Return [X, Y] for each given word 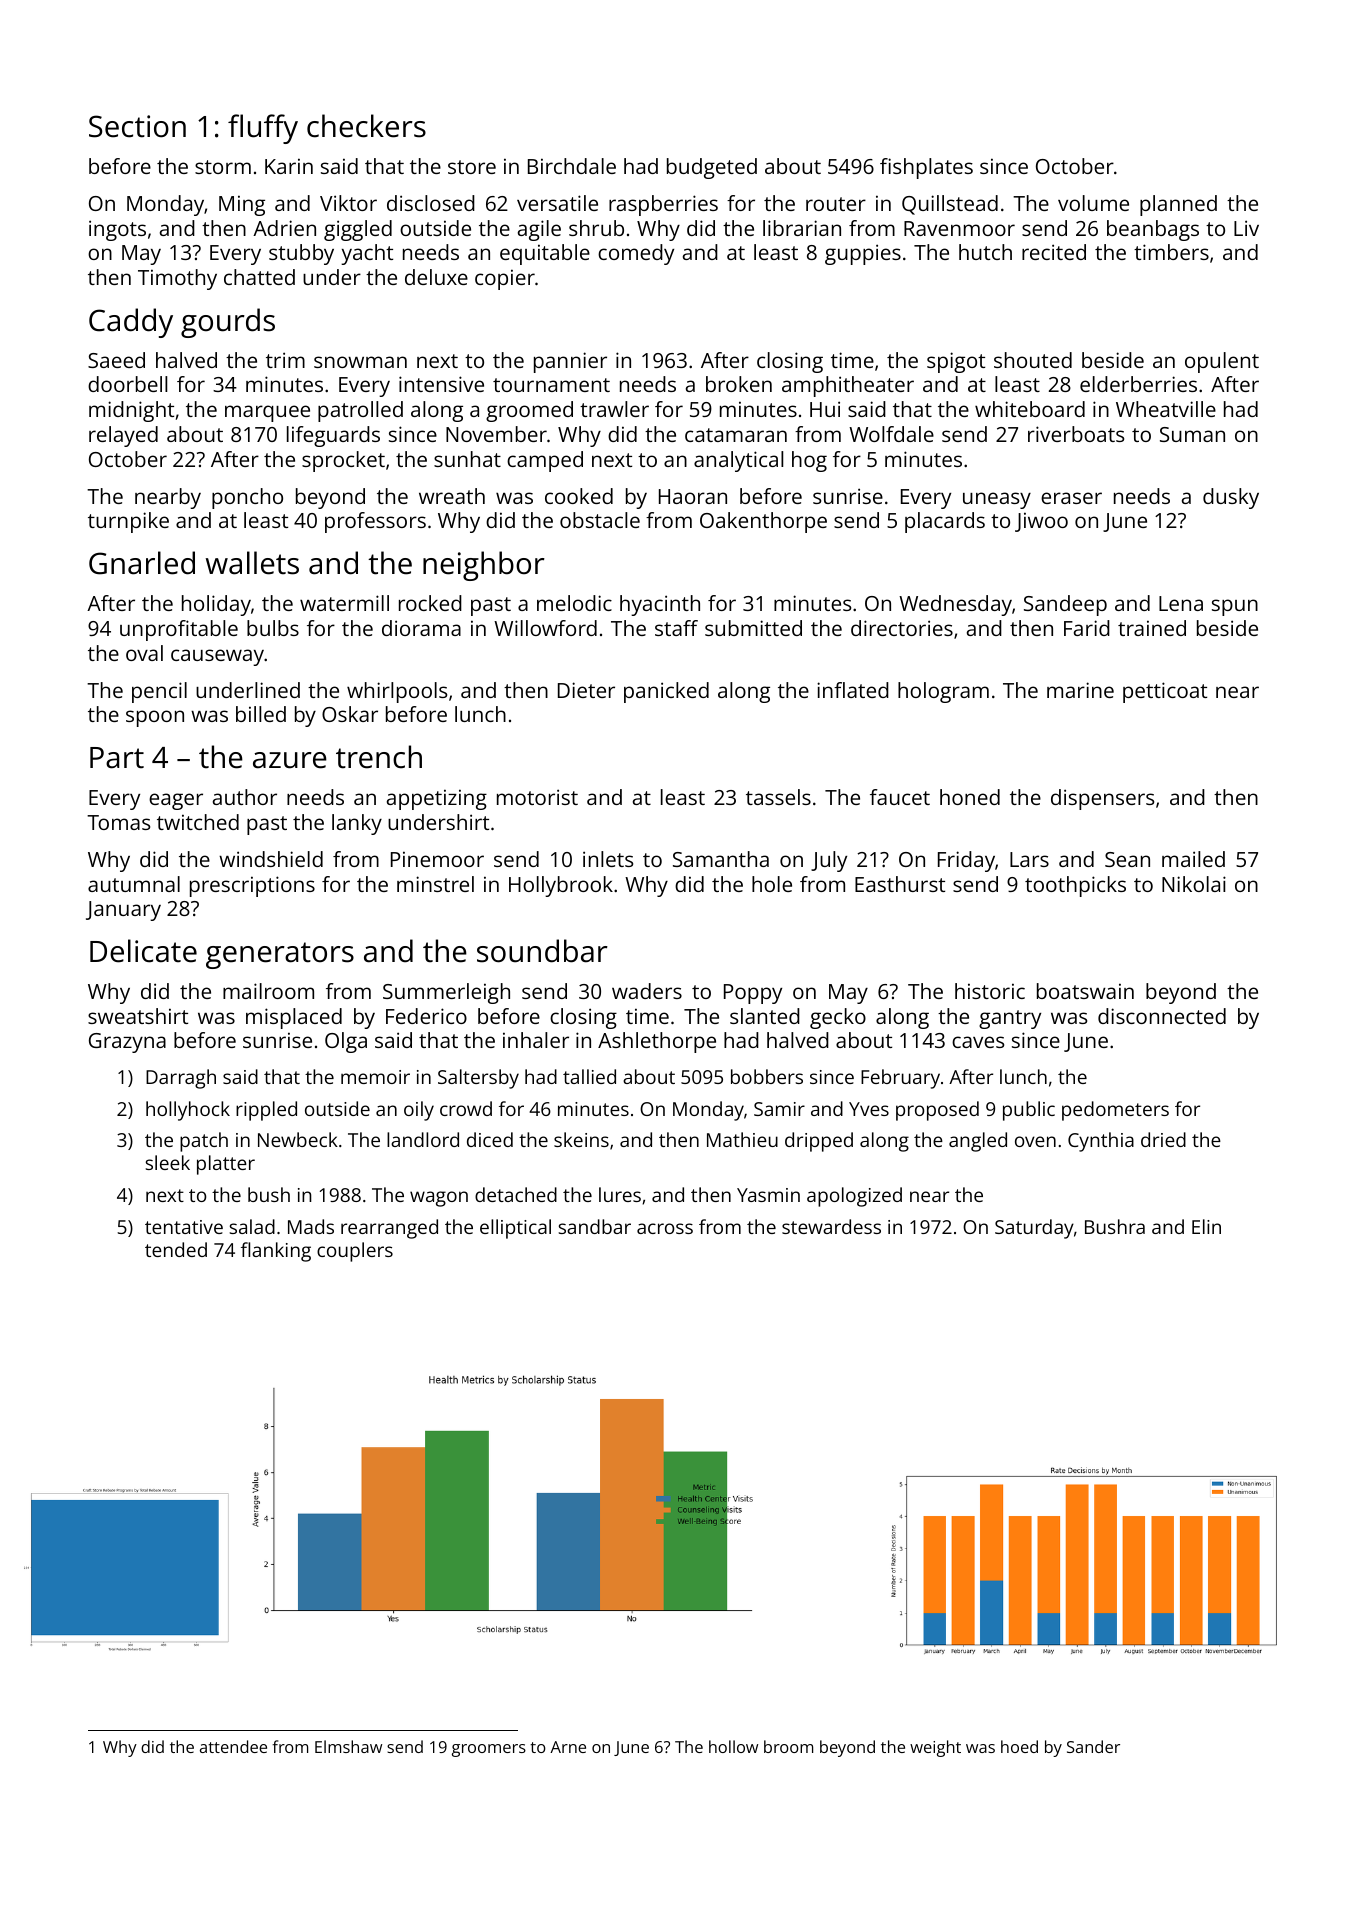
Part [117, 758]
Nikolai [1194, 884]
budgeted [712, 168]
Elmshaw [348, 1746]
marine [1080, 690]
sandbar [595, 1226]
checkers [366, 126]
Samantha [721, 859]
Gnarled [142, 563]
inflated [853, 690]
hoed [1019, 1746]
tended [176, 1249]
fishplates [926, 168]
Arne [568, 1747]
